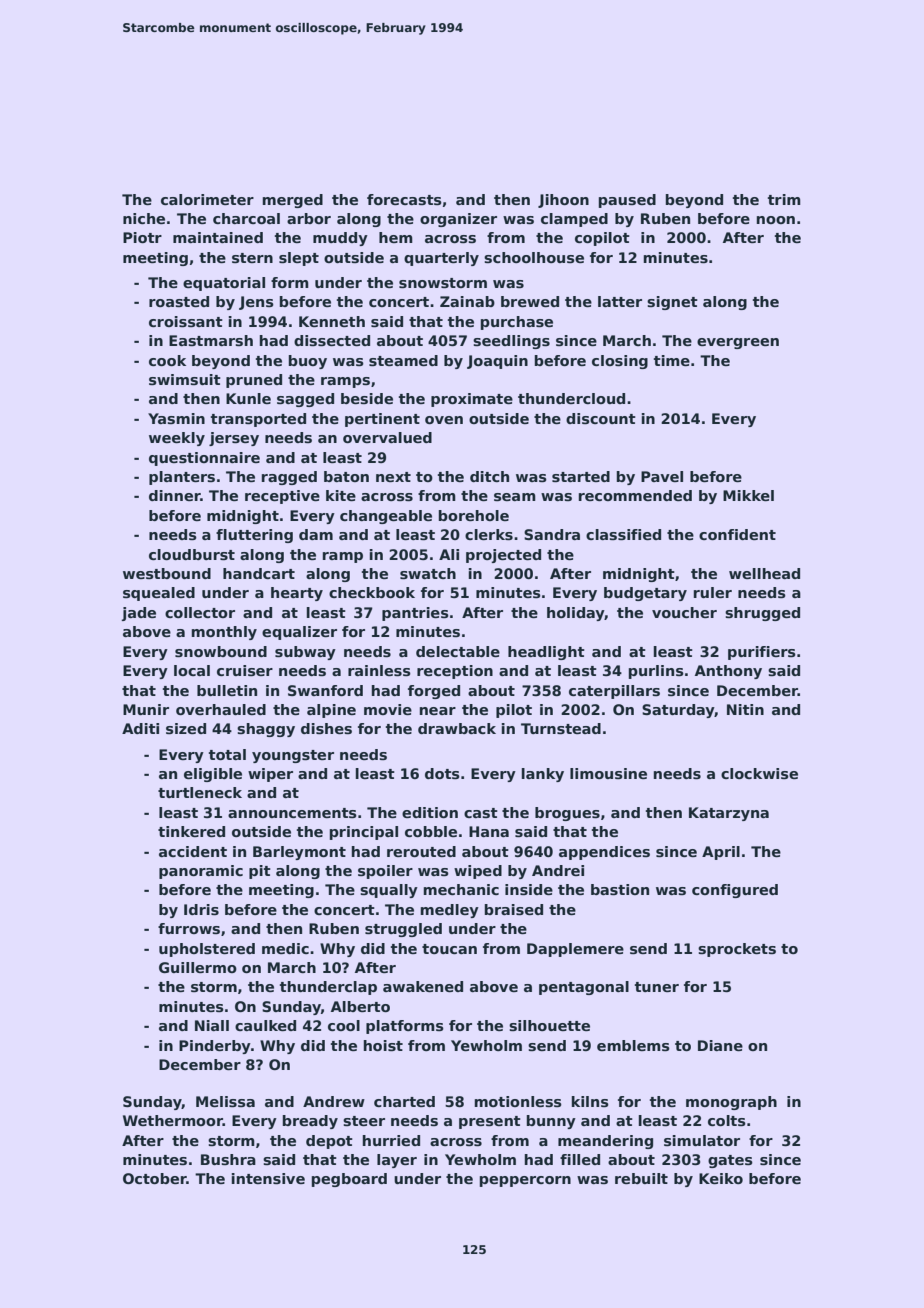 The width and height of the screenshot is (924, 1308). Describe the element at coordinates (155, 1178) in the screenshot. I see `October` at that location.
